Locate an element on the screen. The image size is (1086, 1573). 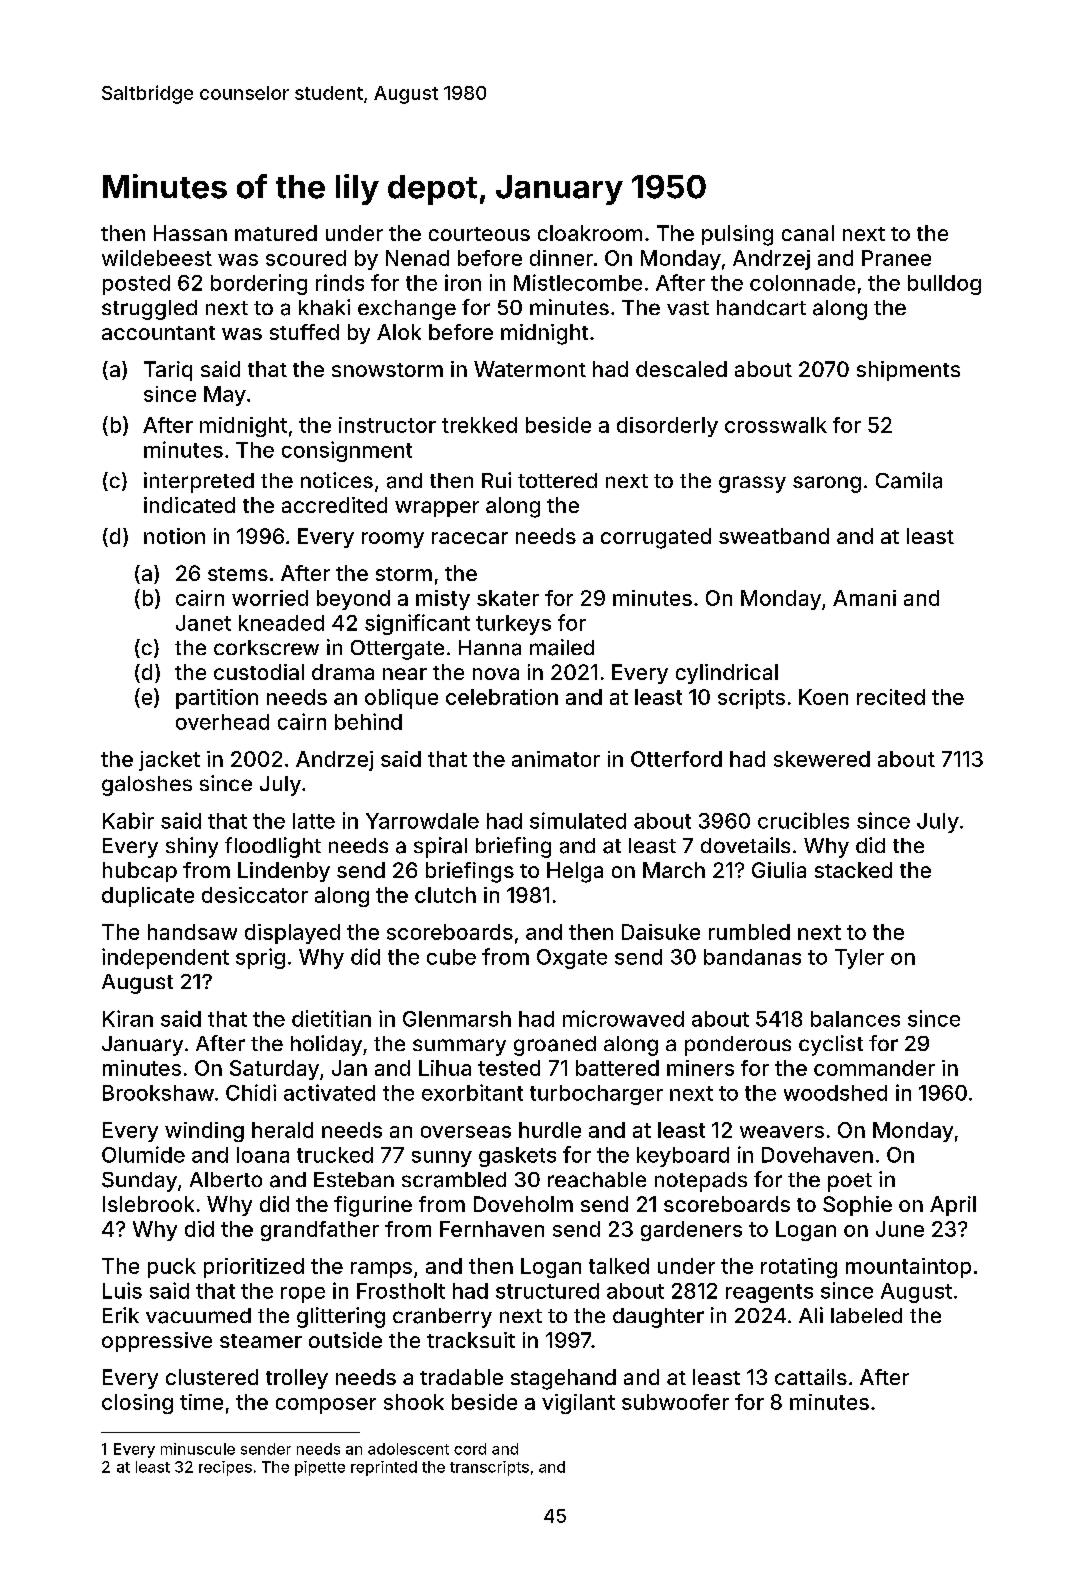
composer is located at coordinates (326, 1406).
